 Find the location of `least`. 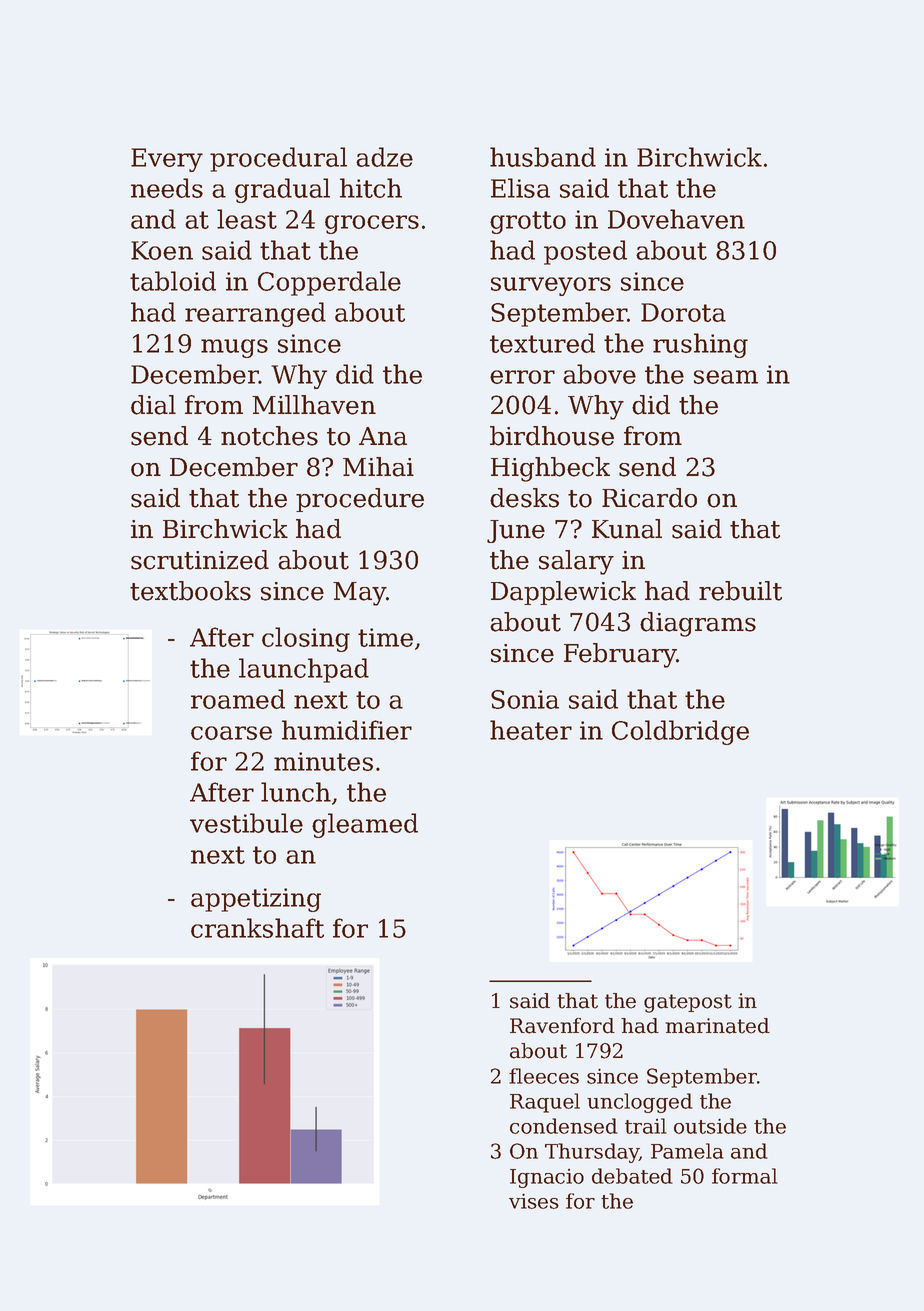

least is located at coordinates (247, 219).
